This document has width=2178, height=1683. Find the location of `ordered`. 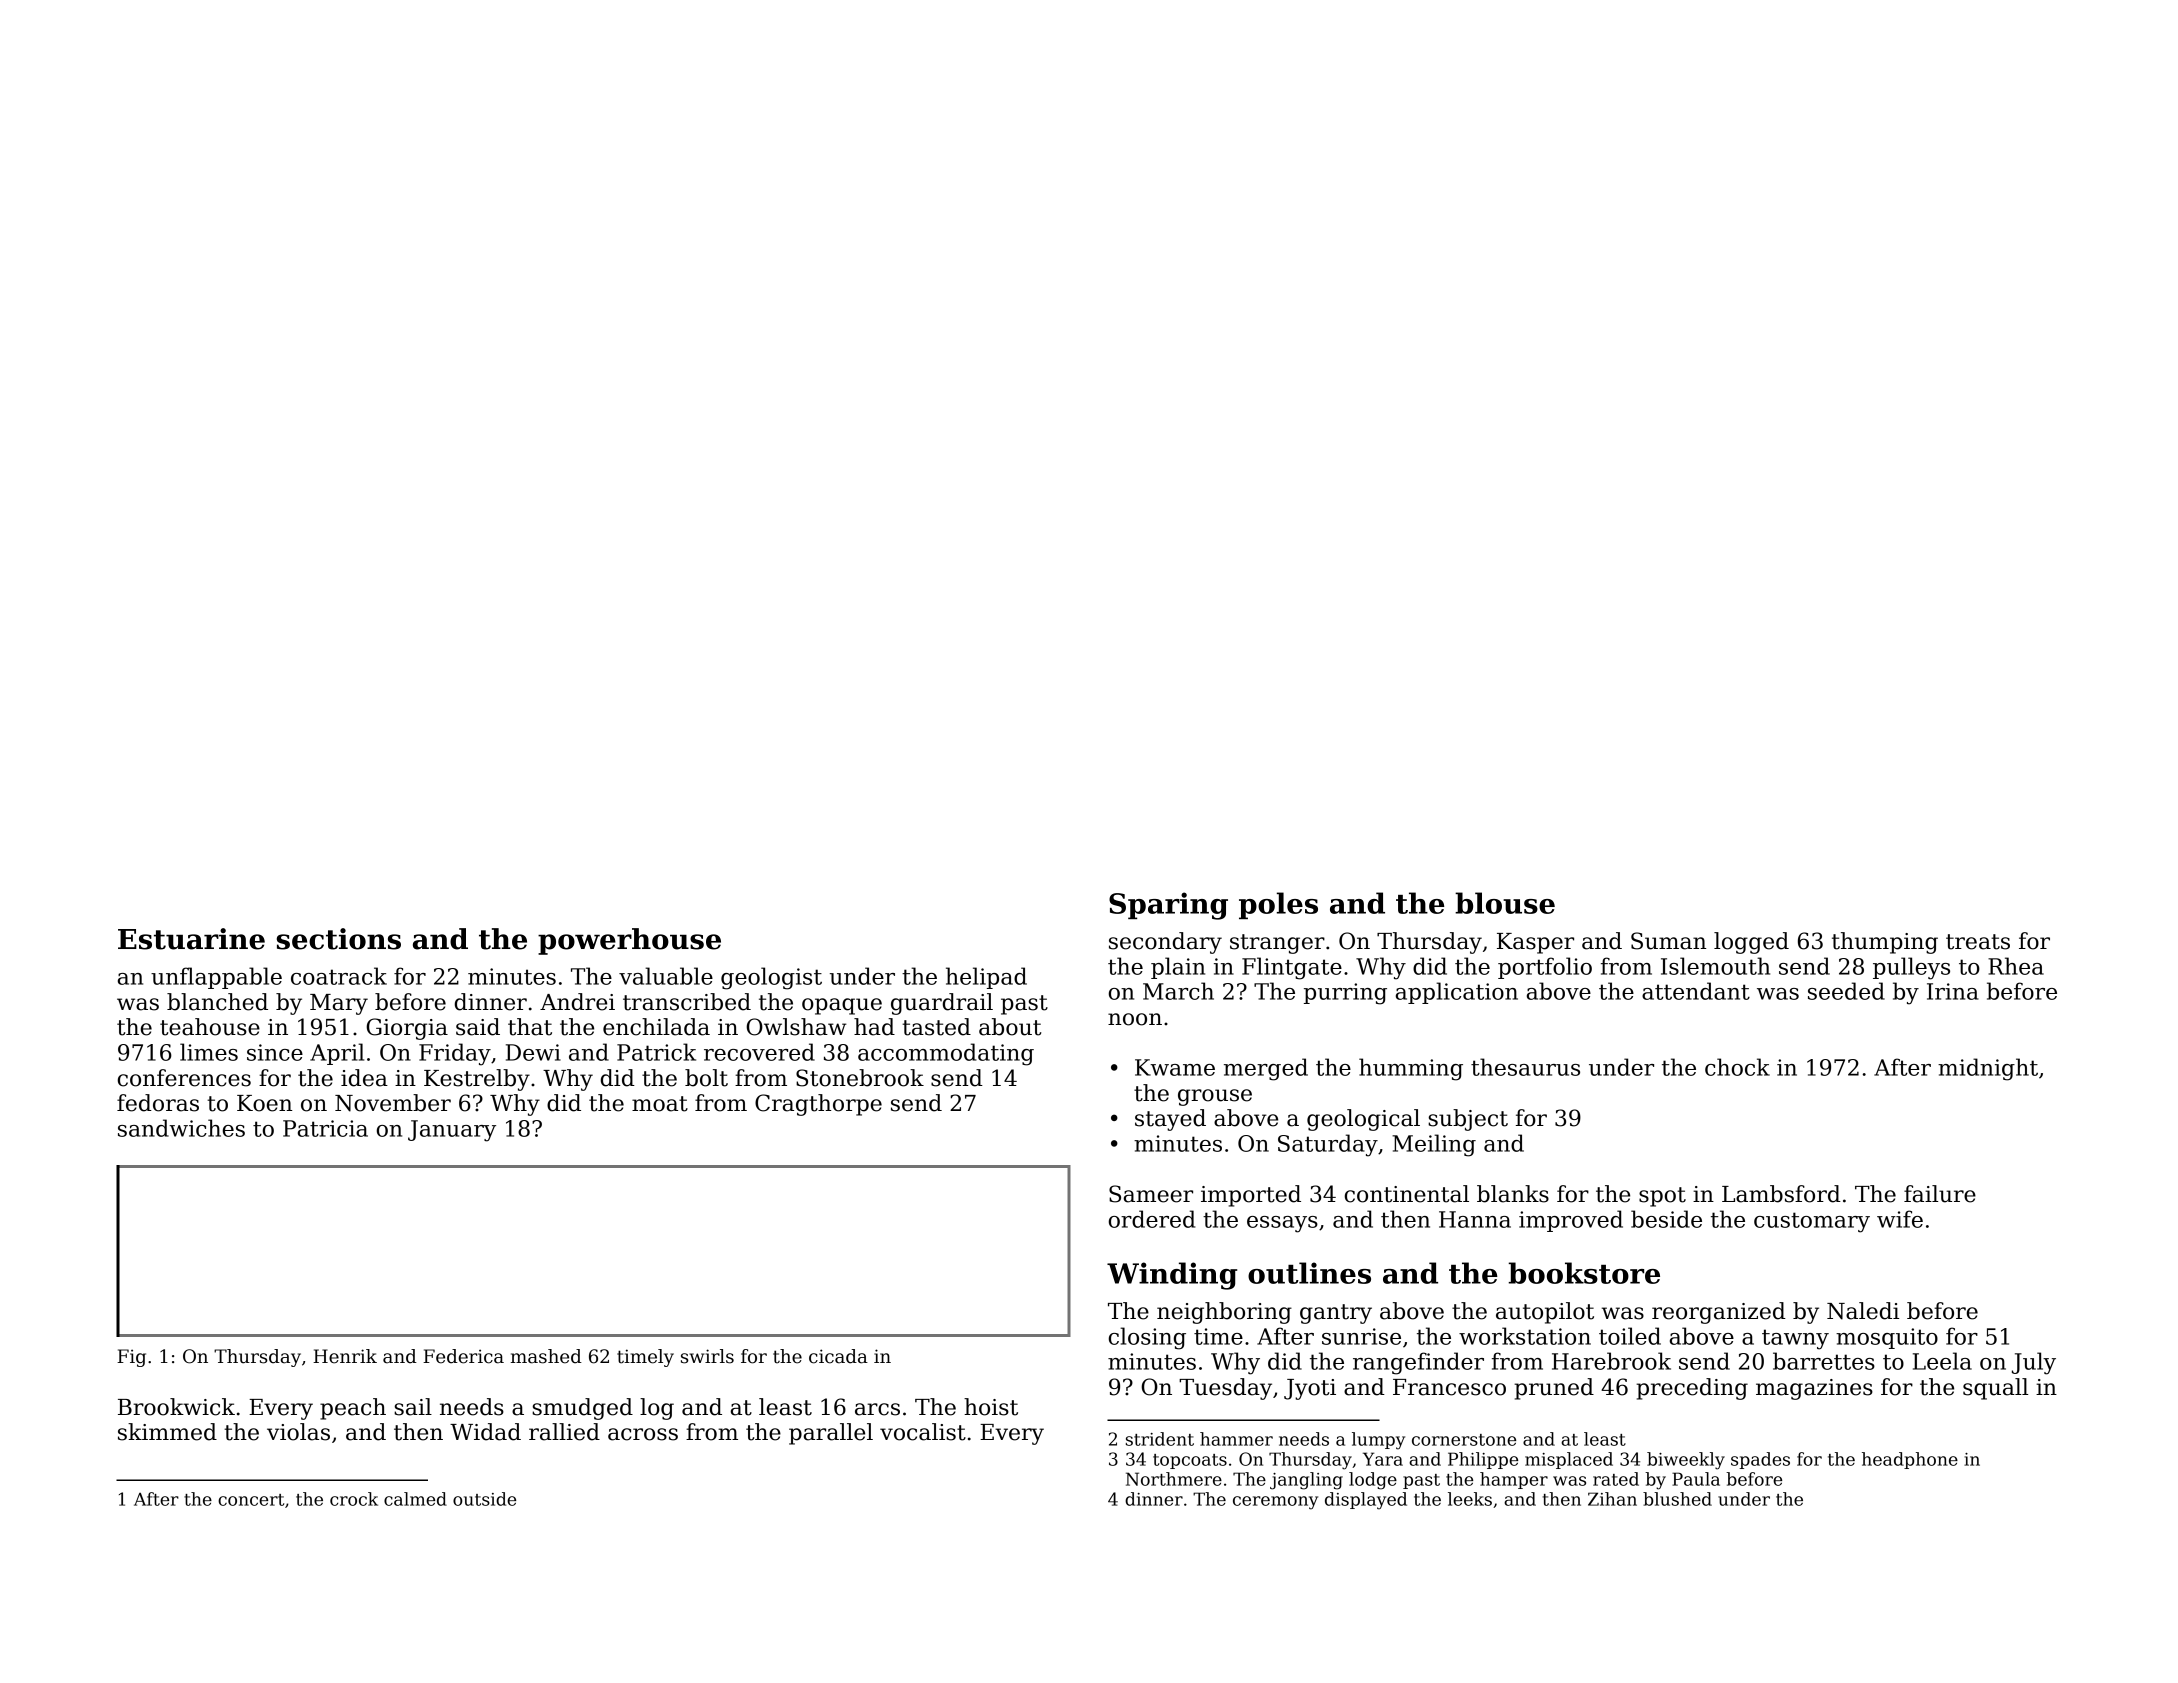

ordered is located at coordinates (1152, 1219).
